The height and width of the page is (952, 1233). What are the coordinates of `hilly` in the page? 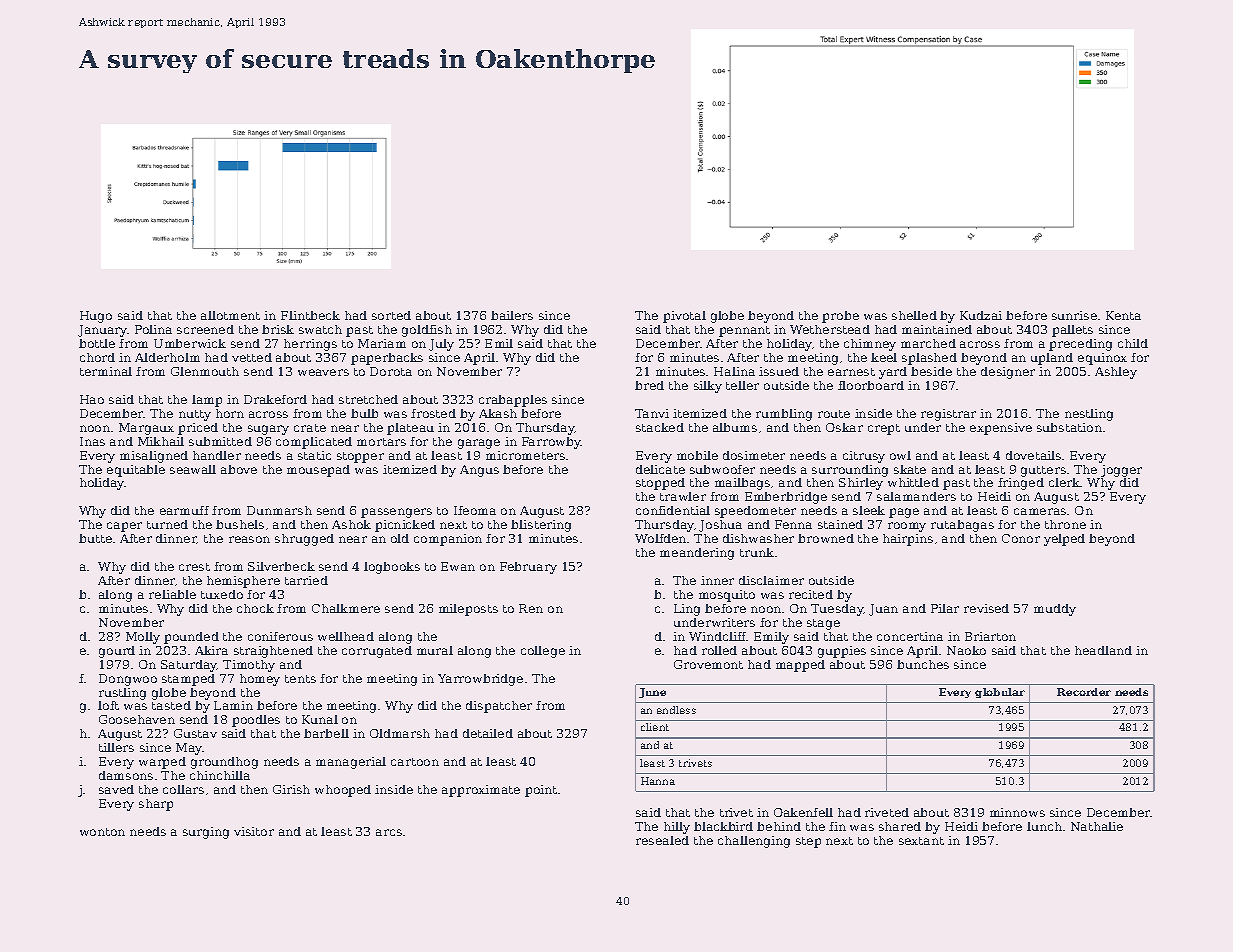 It's located at (677, 828).
